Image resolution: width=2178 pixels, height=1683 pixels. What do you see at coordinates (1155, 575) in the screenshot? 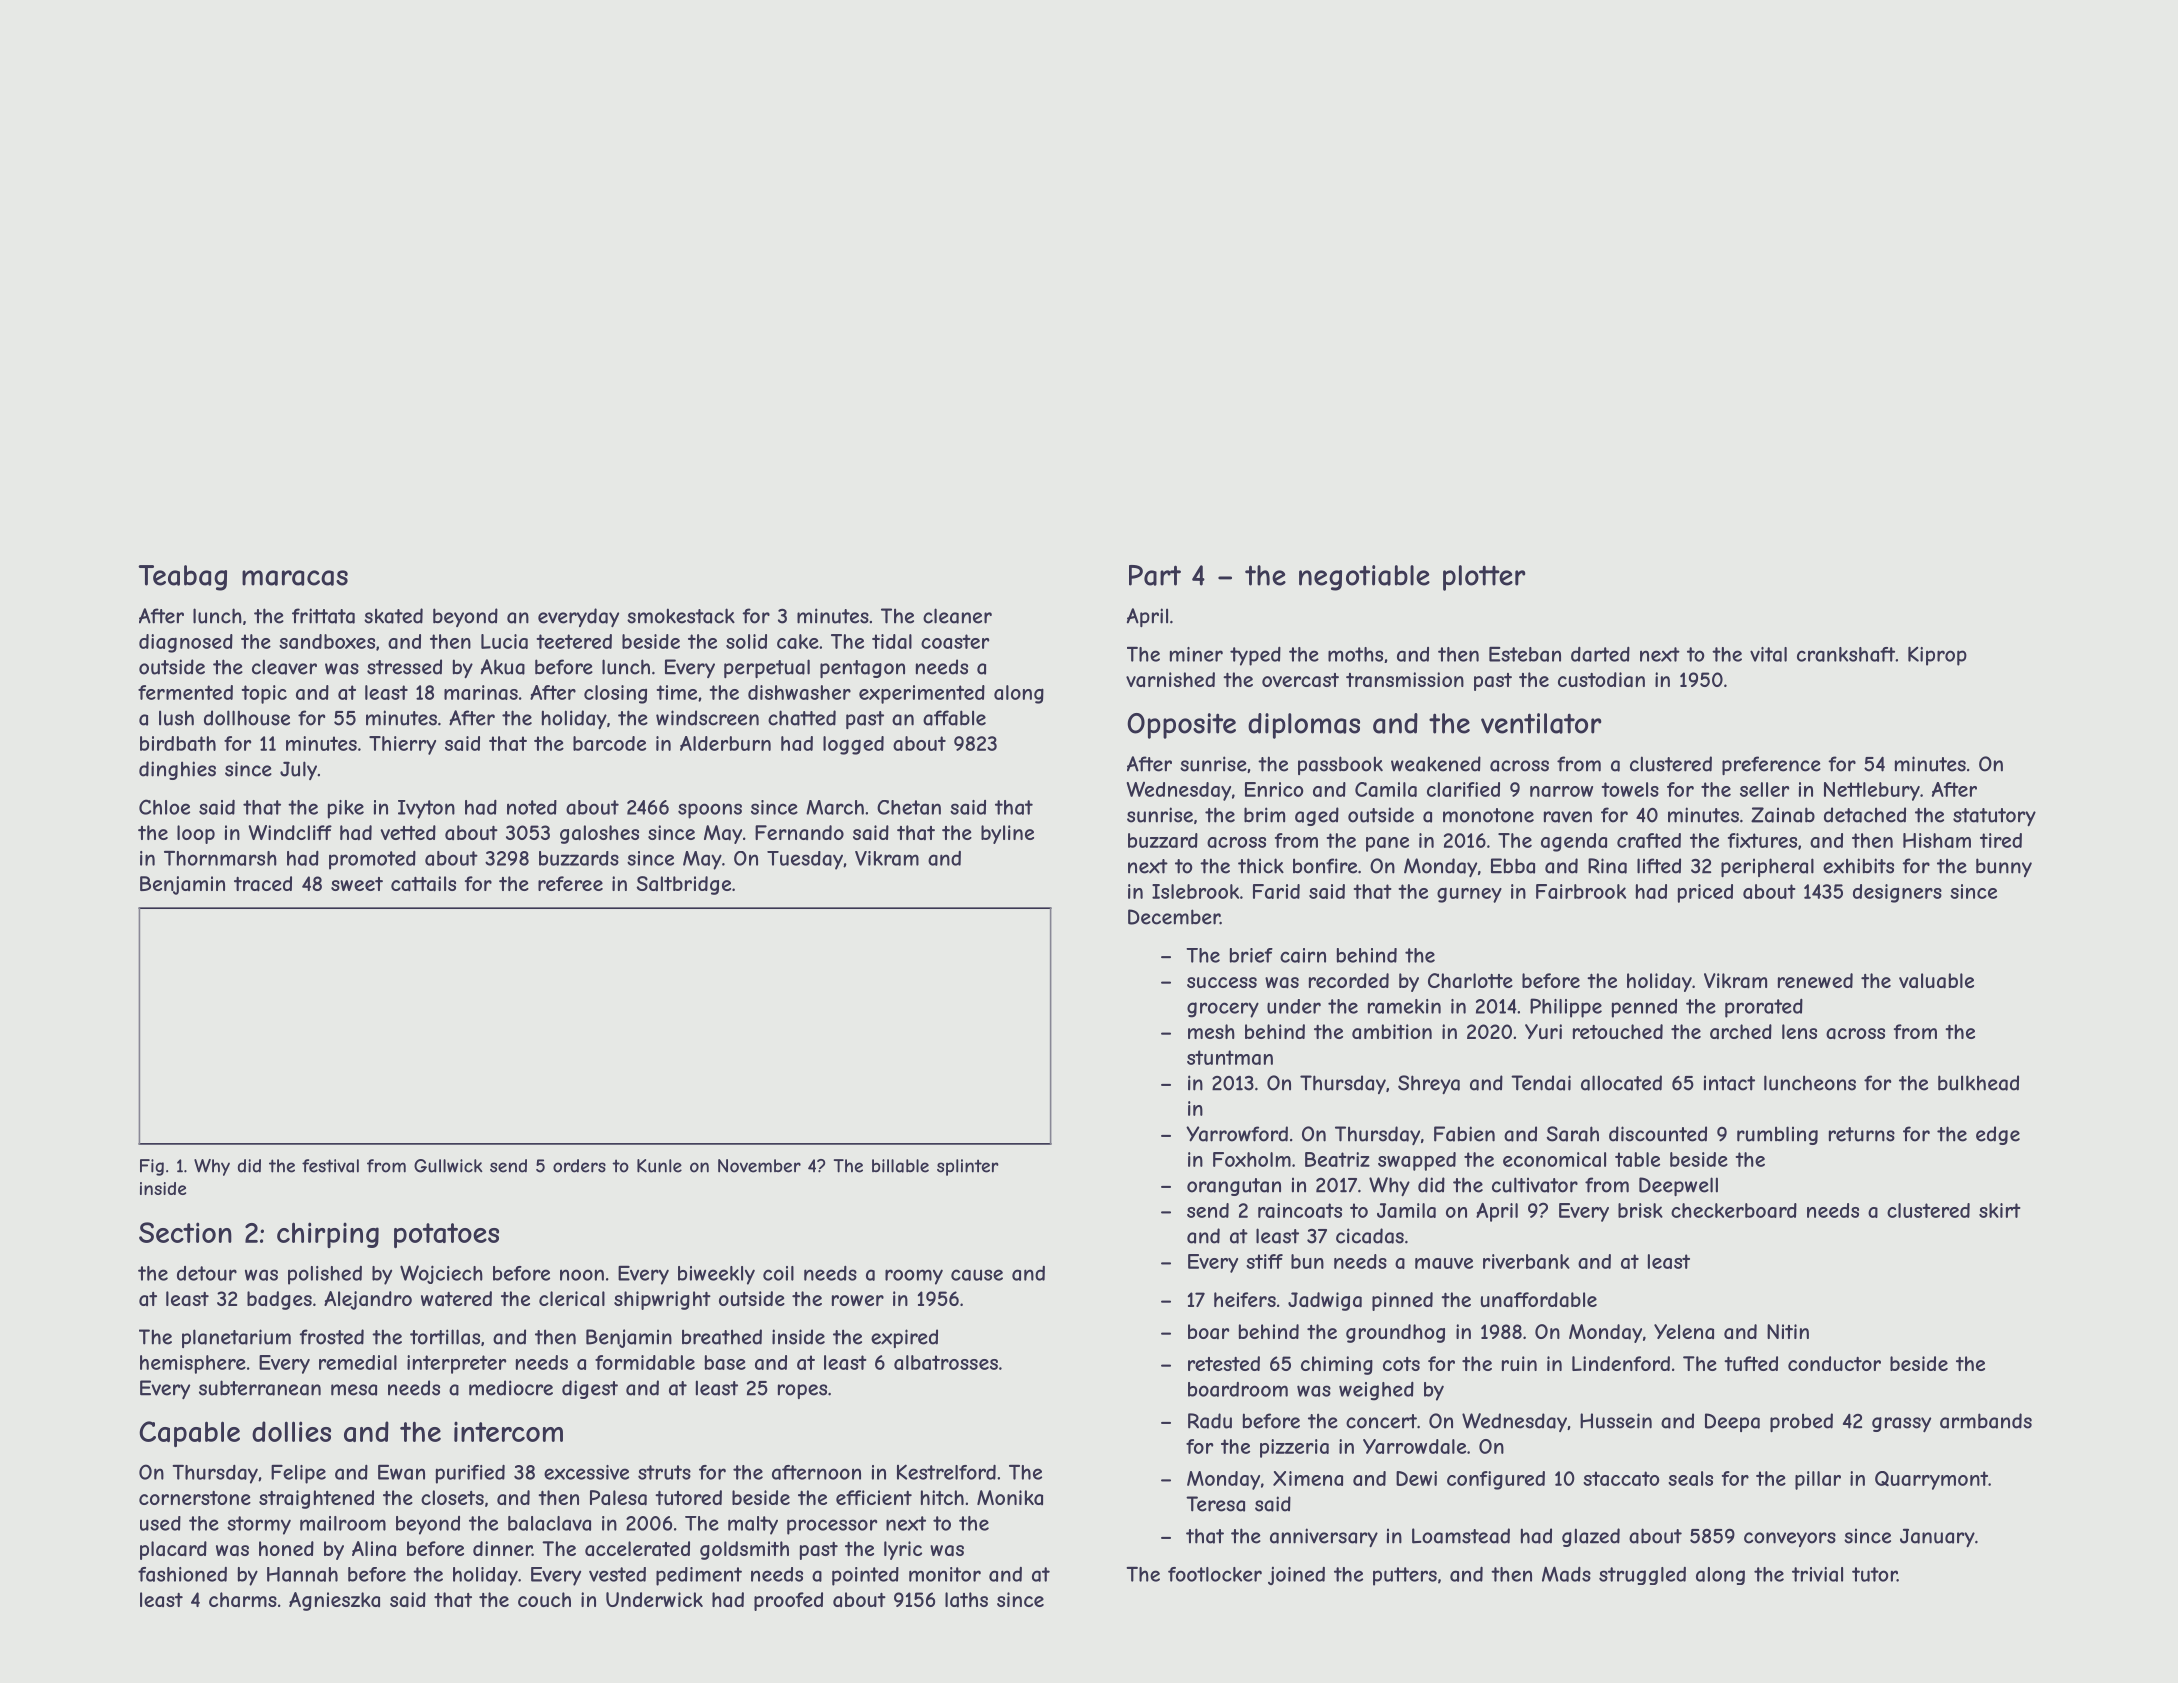
I see `Part` at bounding box center [1155, 575].
